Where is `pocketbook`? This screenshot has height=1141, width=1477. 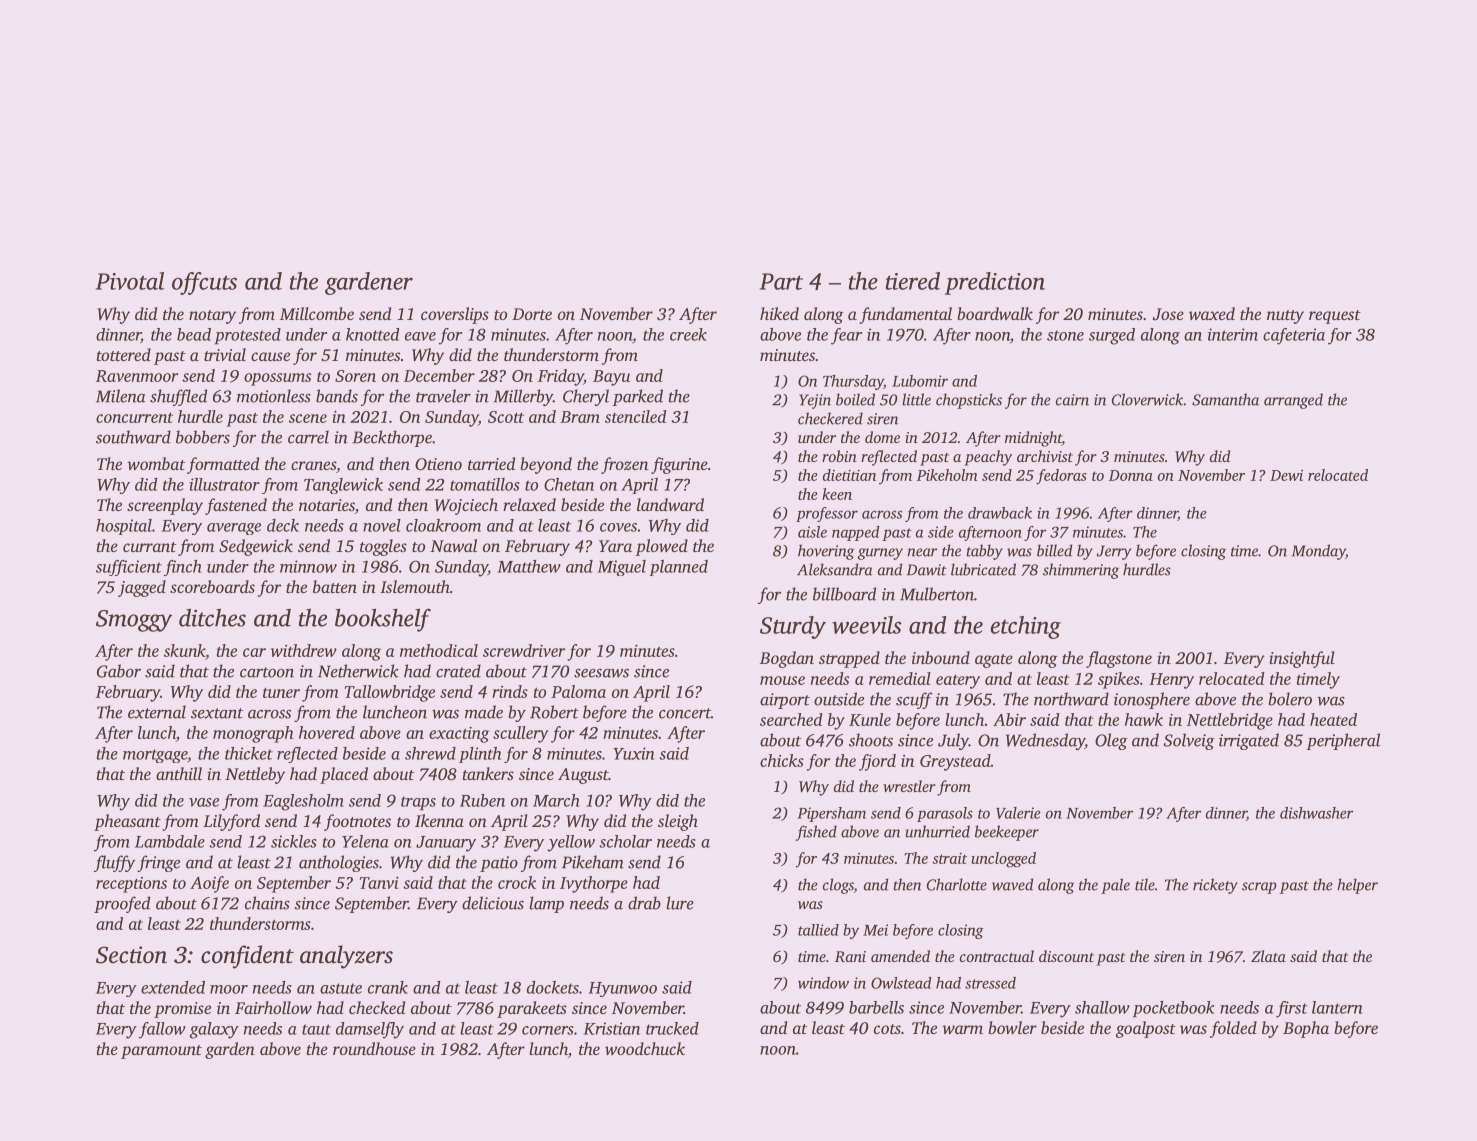 pocketbook is located at coordinates (1173, 1009).
